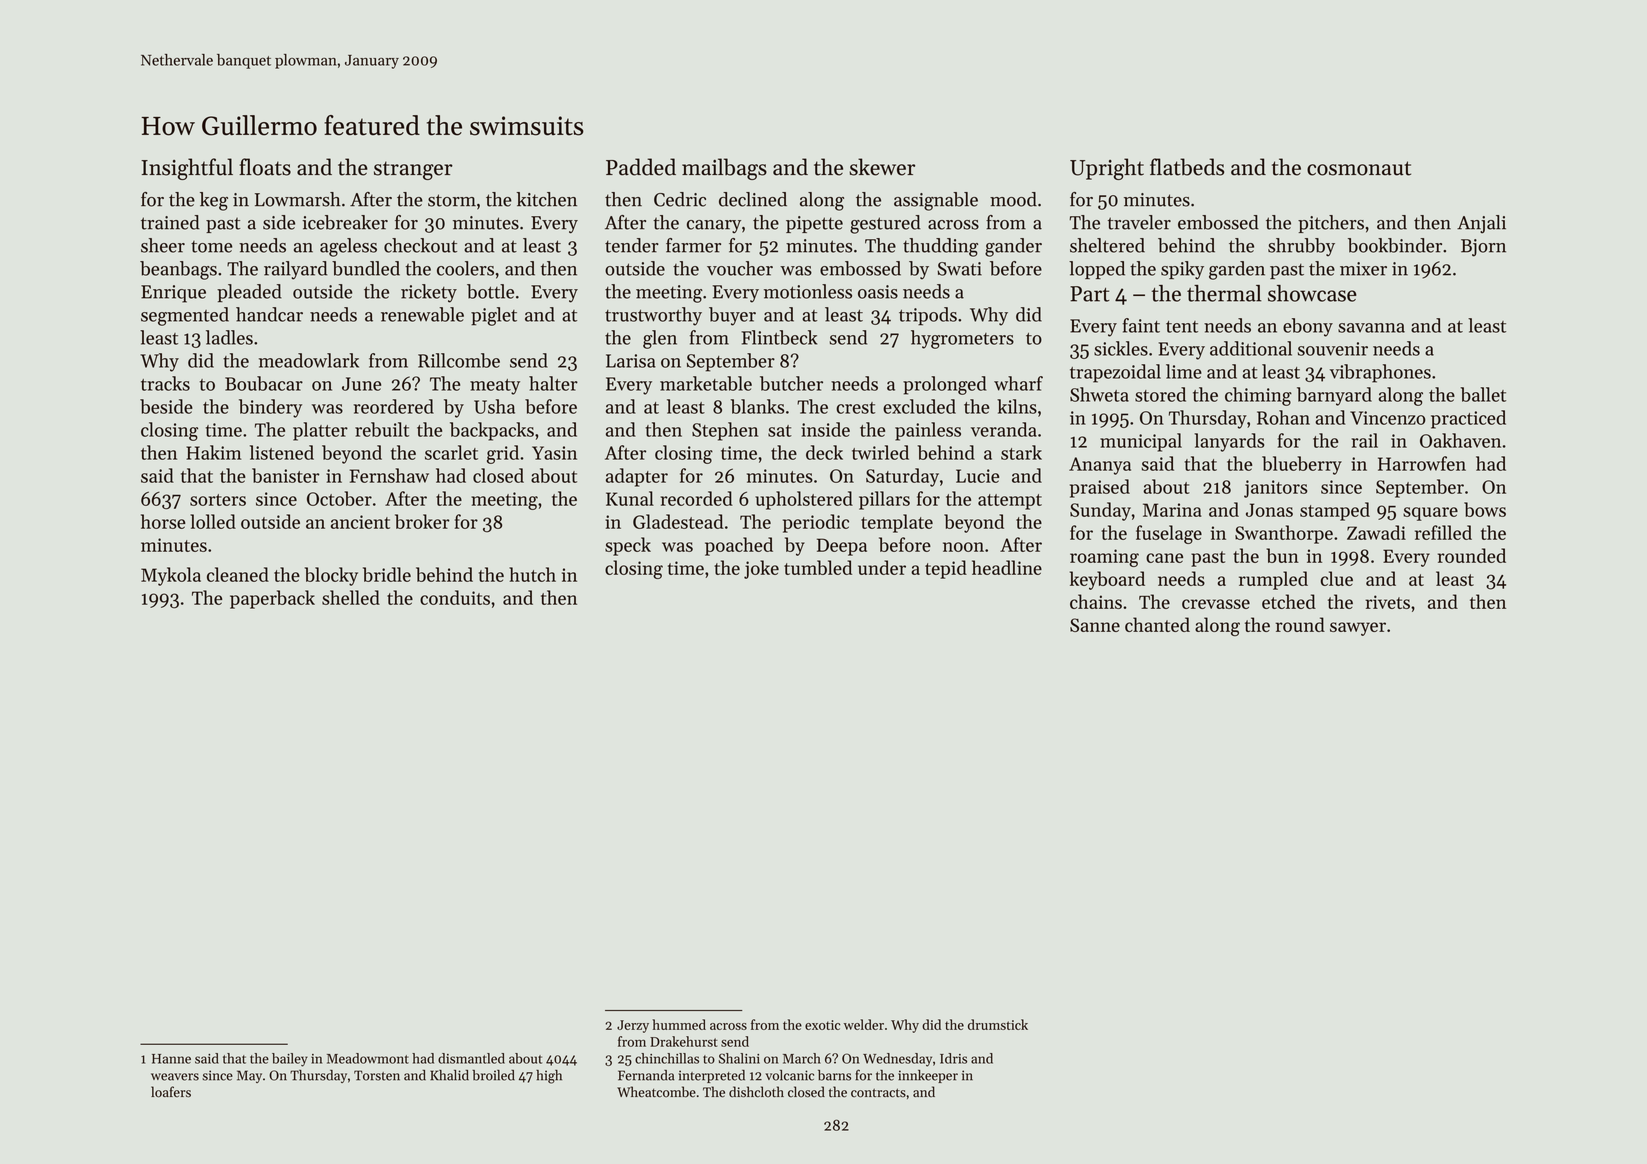  I want to click on painless, so click(928, 431).
